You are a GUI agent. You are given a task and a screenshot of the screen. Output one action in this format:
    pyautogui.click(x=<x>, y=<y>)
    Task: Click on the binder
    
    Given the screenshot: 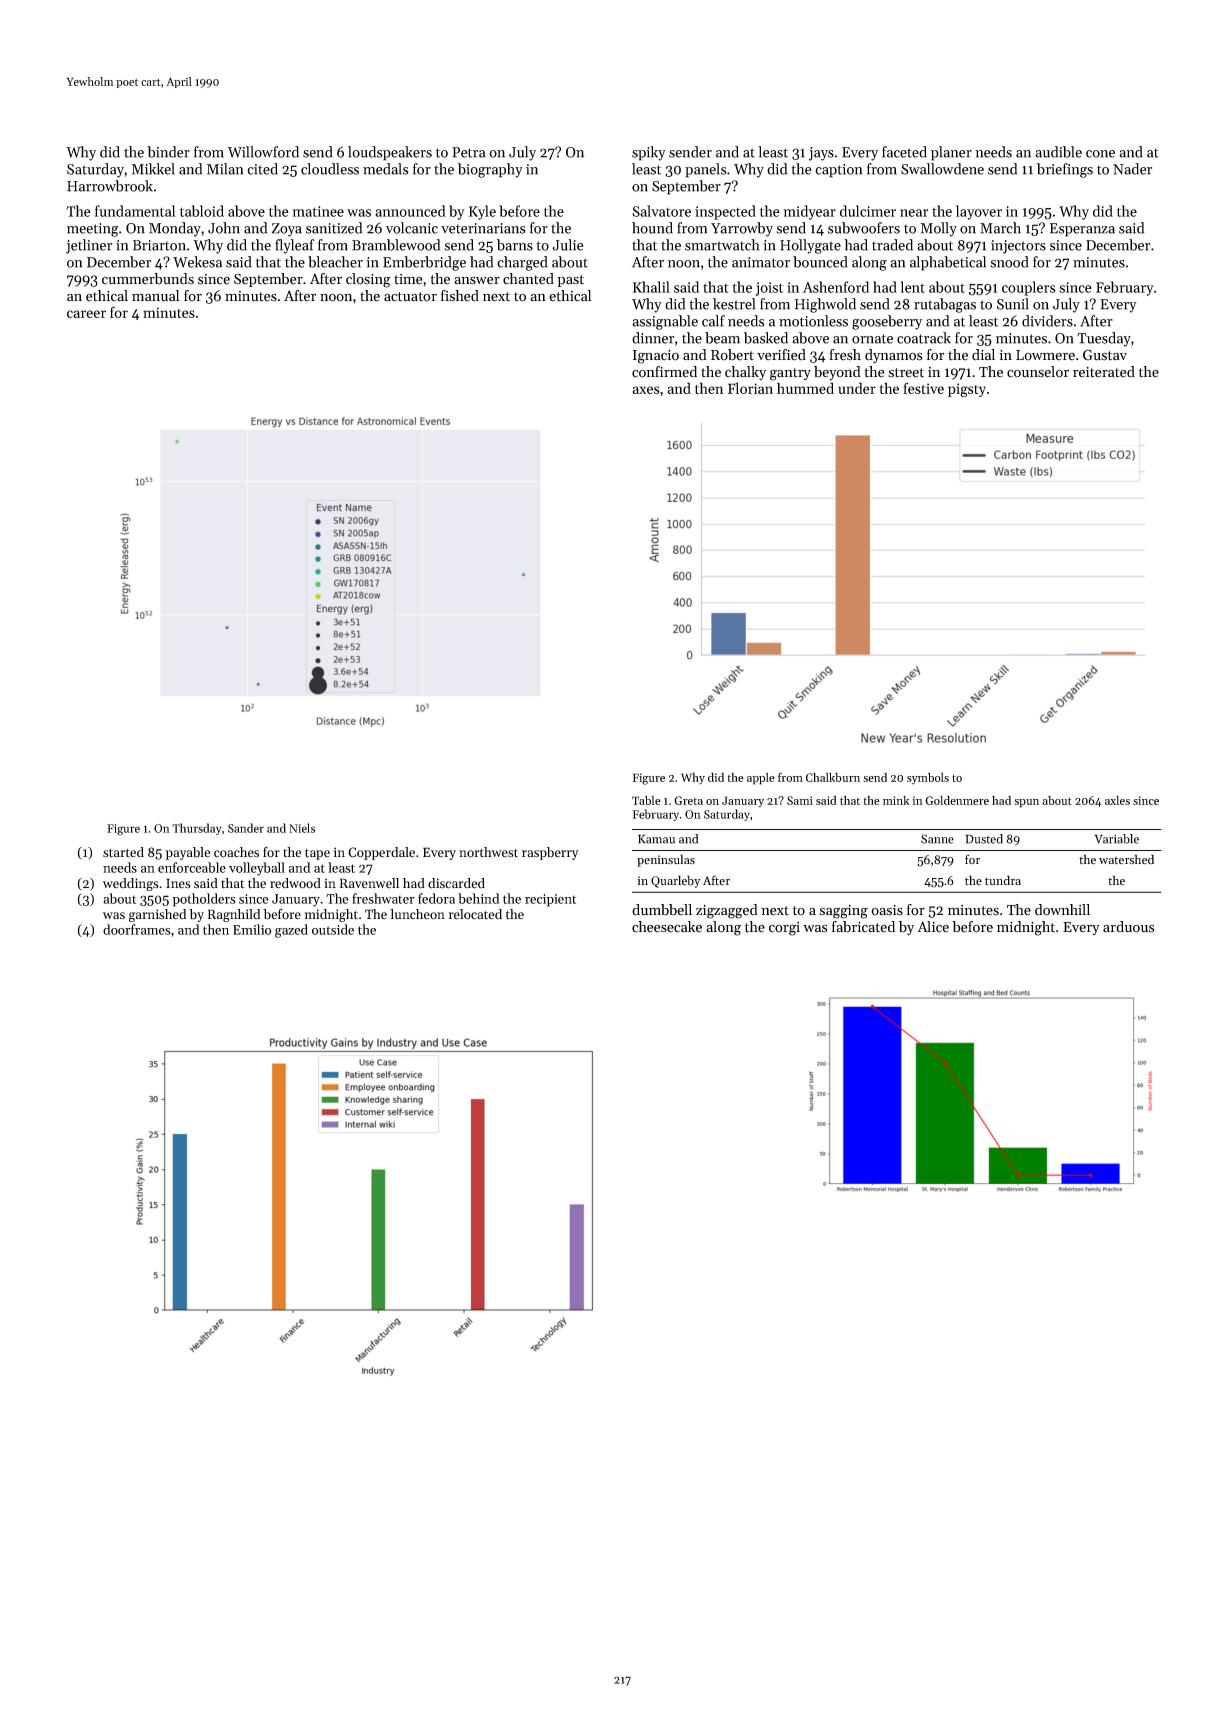 What is the action you would take?
    pyautogui.click(x=168, y=152)
